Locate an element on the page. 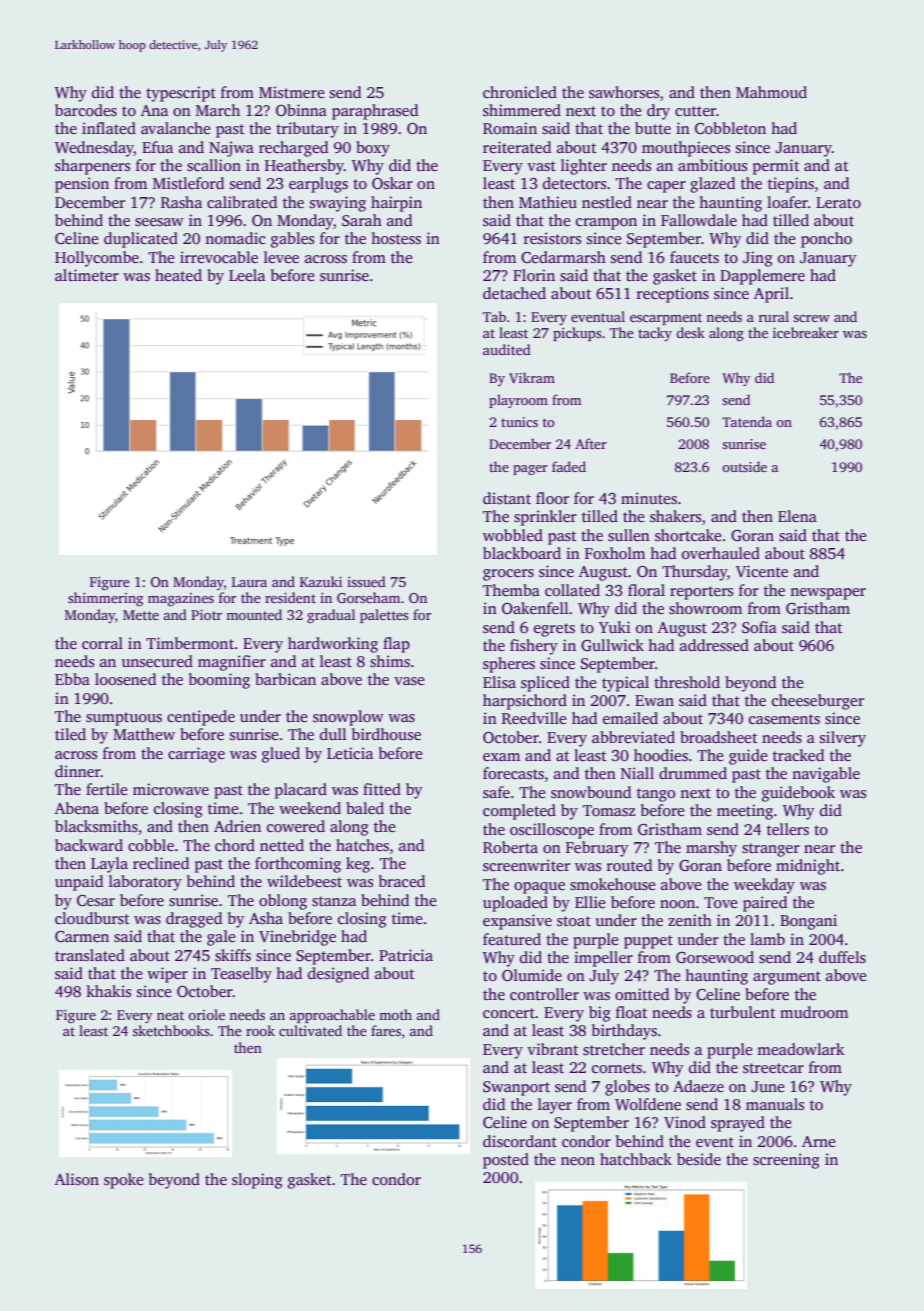  Abena is located at coordinates (77, 808).
